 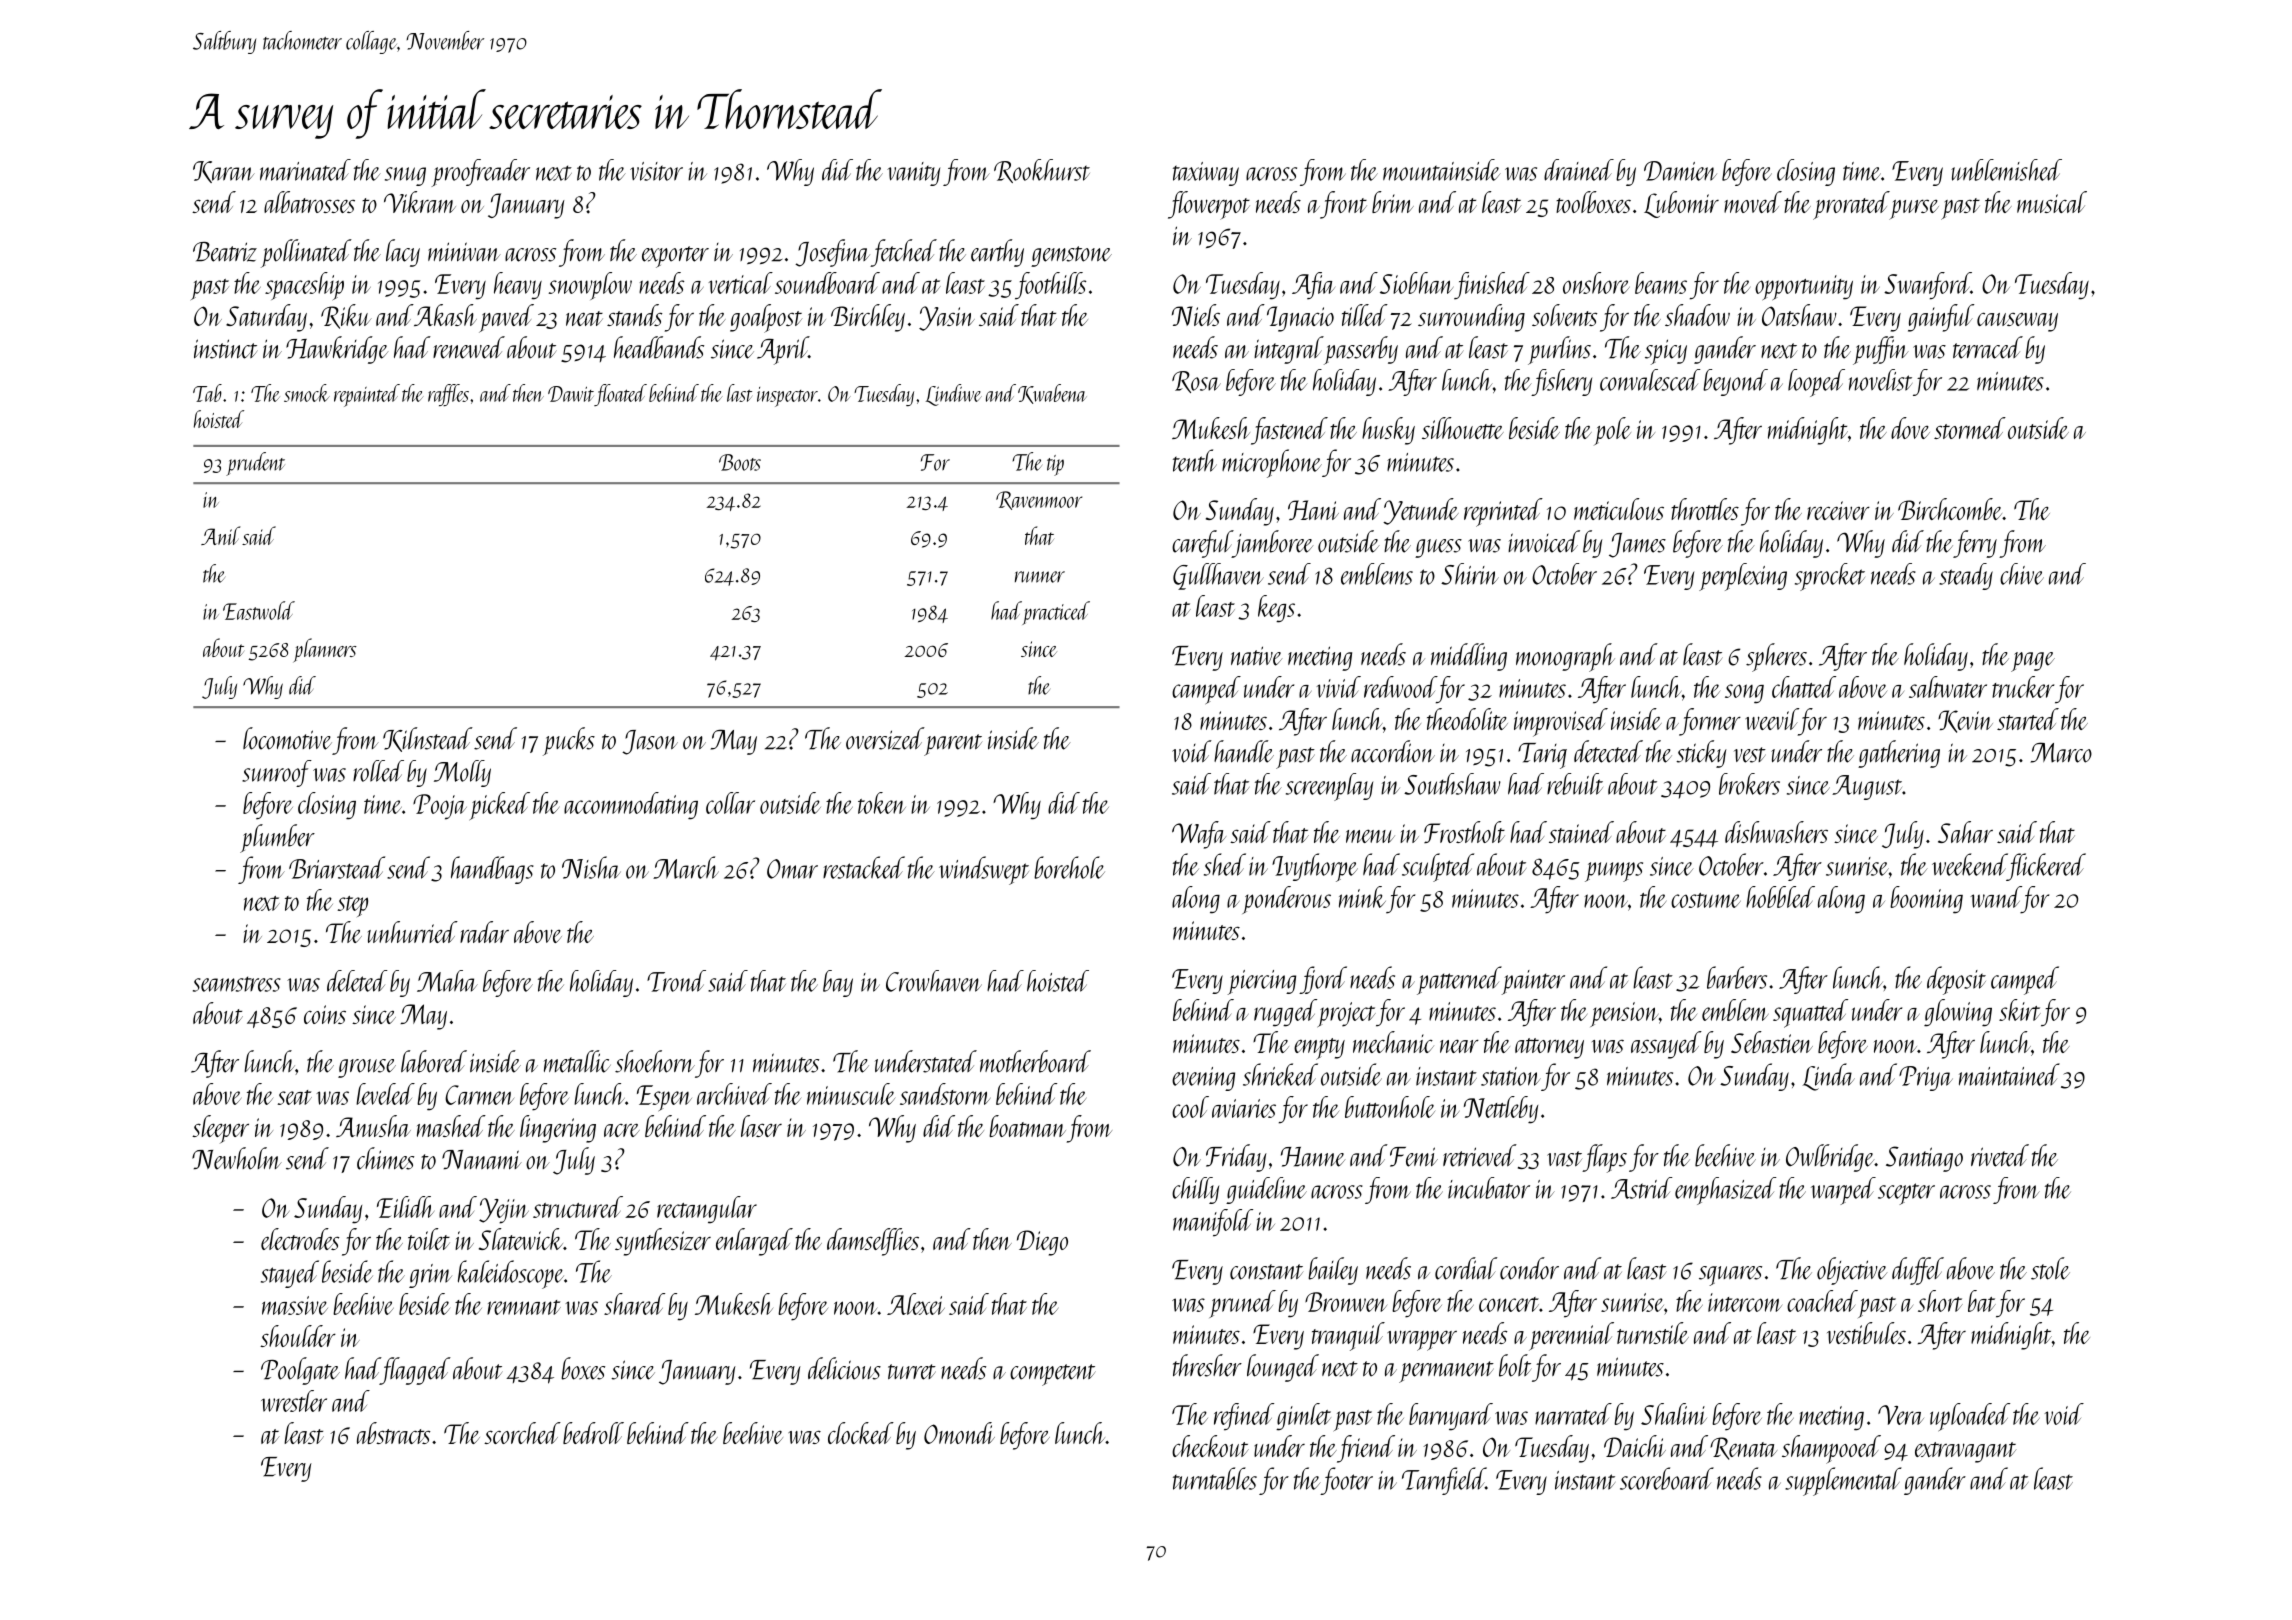 What do you see at coordinates (864, 867) in the image?
I see `restacked` at bounding box center [864, 867].
